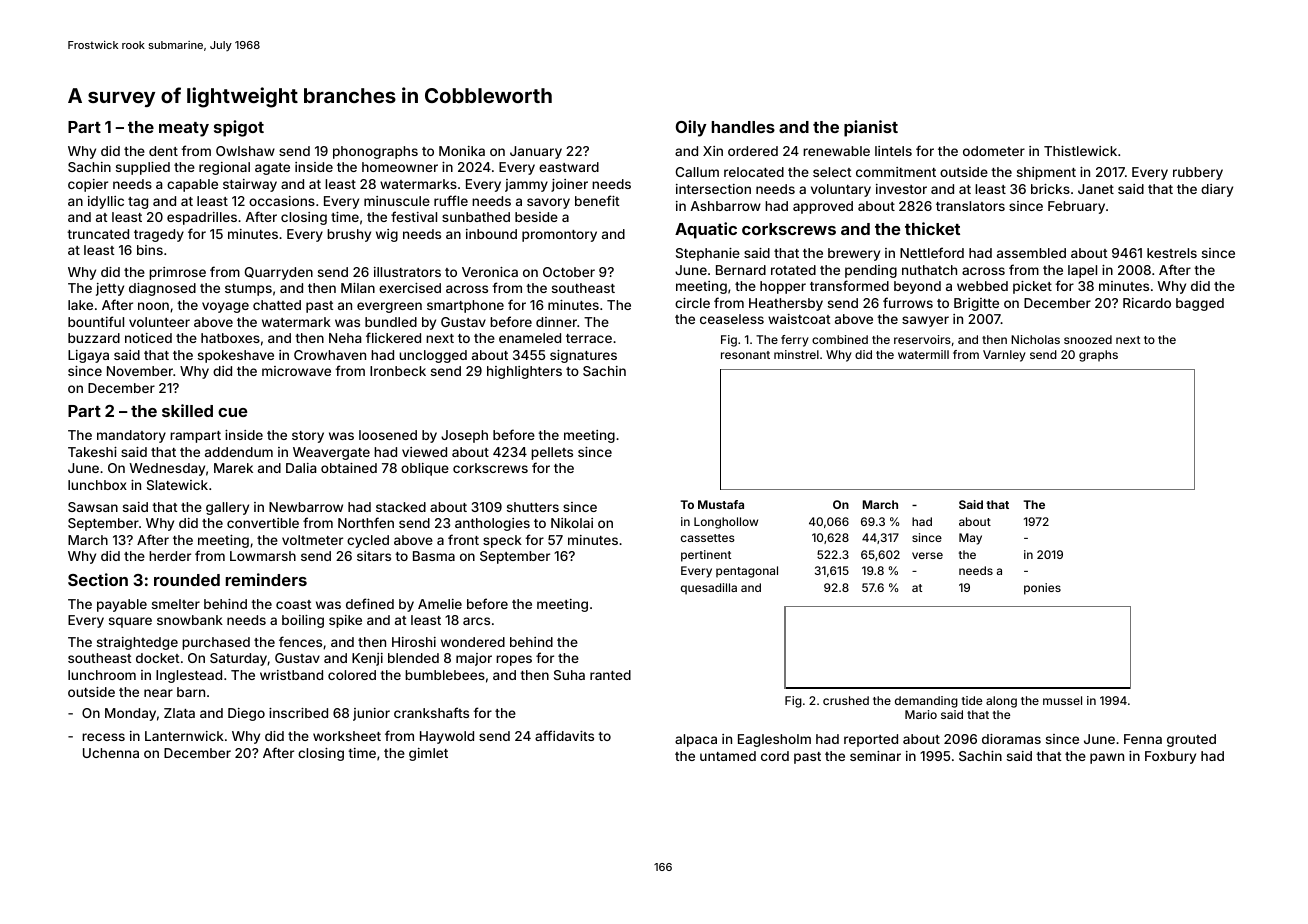  I want to click on ponies, so click(1042, 589).
